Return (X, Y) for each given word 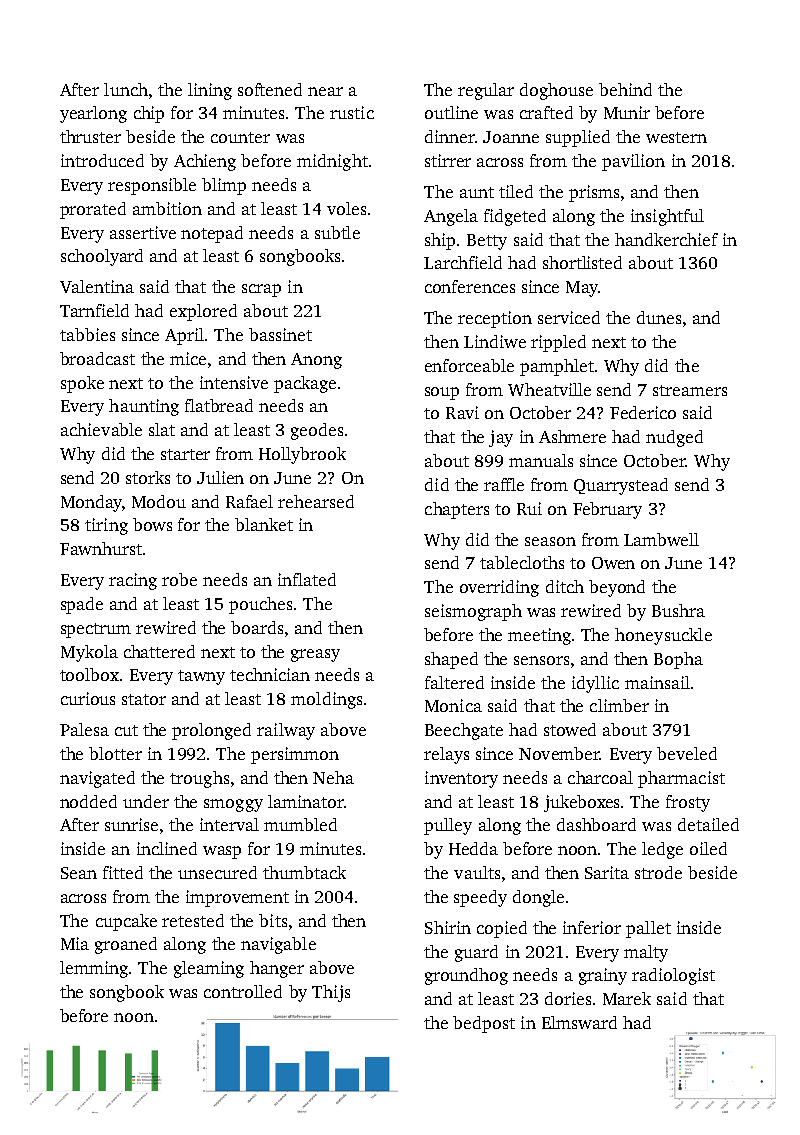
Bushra (678, 610)
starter (185, 454)
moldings (326, 700)
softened (270, 89)
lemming (94, 969)
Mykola (89, 653)
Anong (316, 361)
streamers (690, 390)
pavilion (633, 162)
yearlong (93, 114)
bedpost (484, 1024)
